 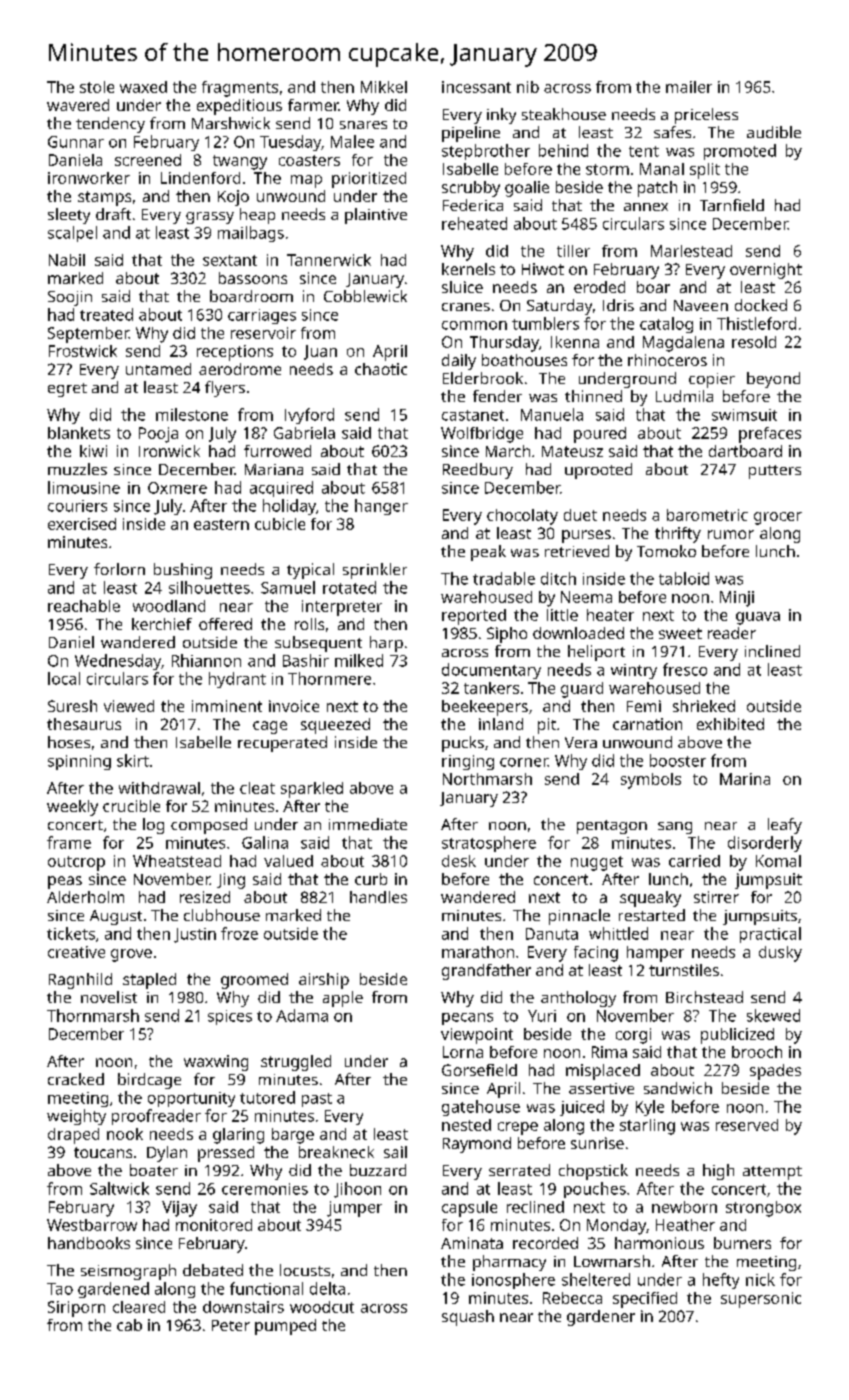 I want to click on wintry, so click(x=634, y=671).
